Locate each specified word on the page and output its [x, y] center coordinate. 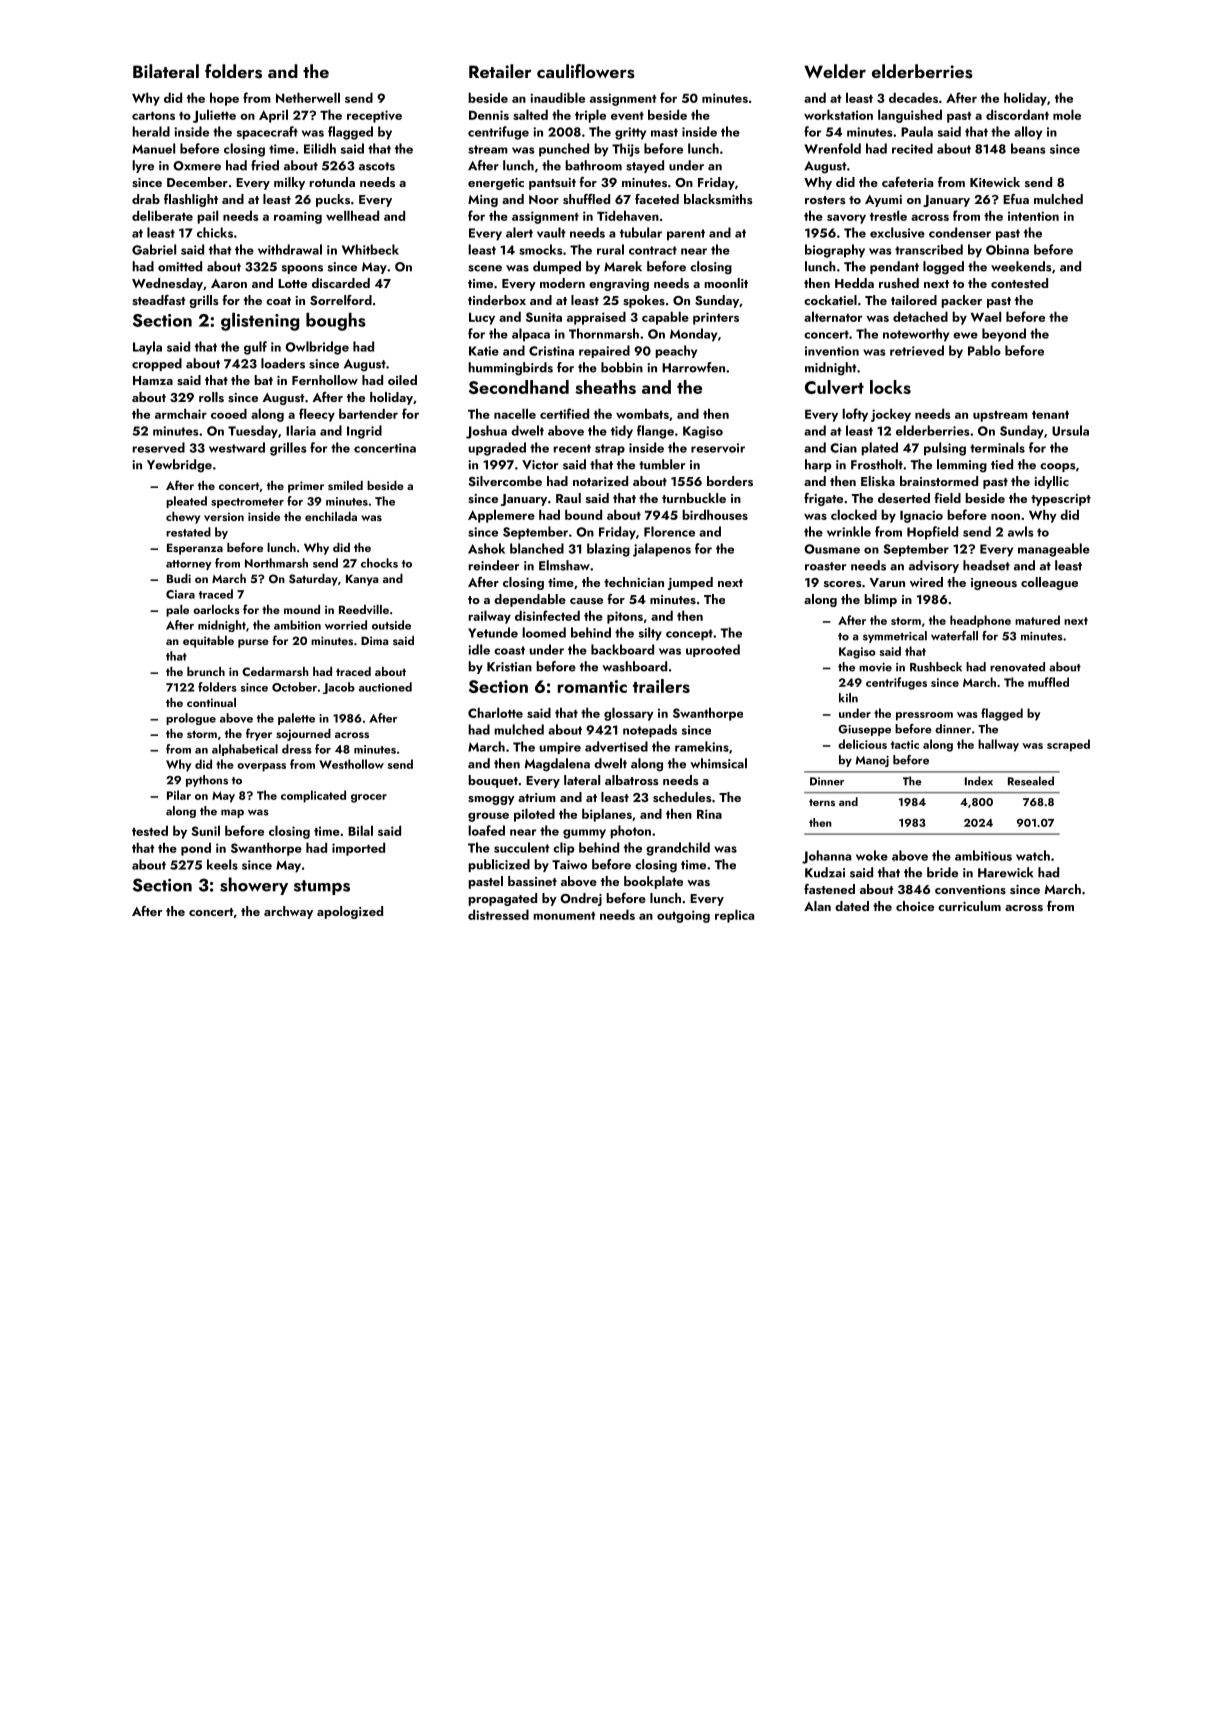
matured [1037, 620]
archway [288, 912]
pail [207, 217]
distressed [498, 914]
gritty [630, 133]
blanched [537, 548]
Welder [835, 71]
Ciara [180, 594]
